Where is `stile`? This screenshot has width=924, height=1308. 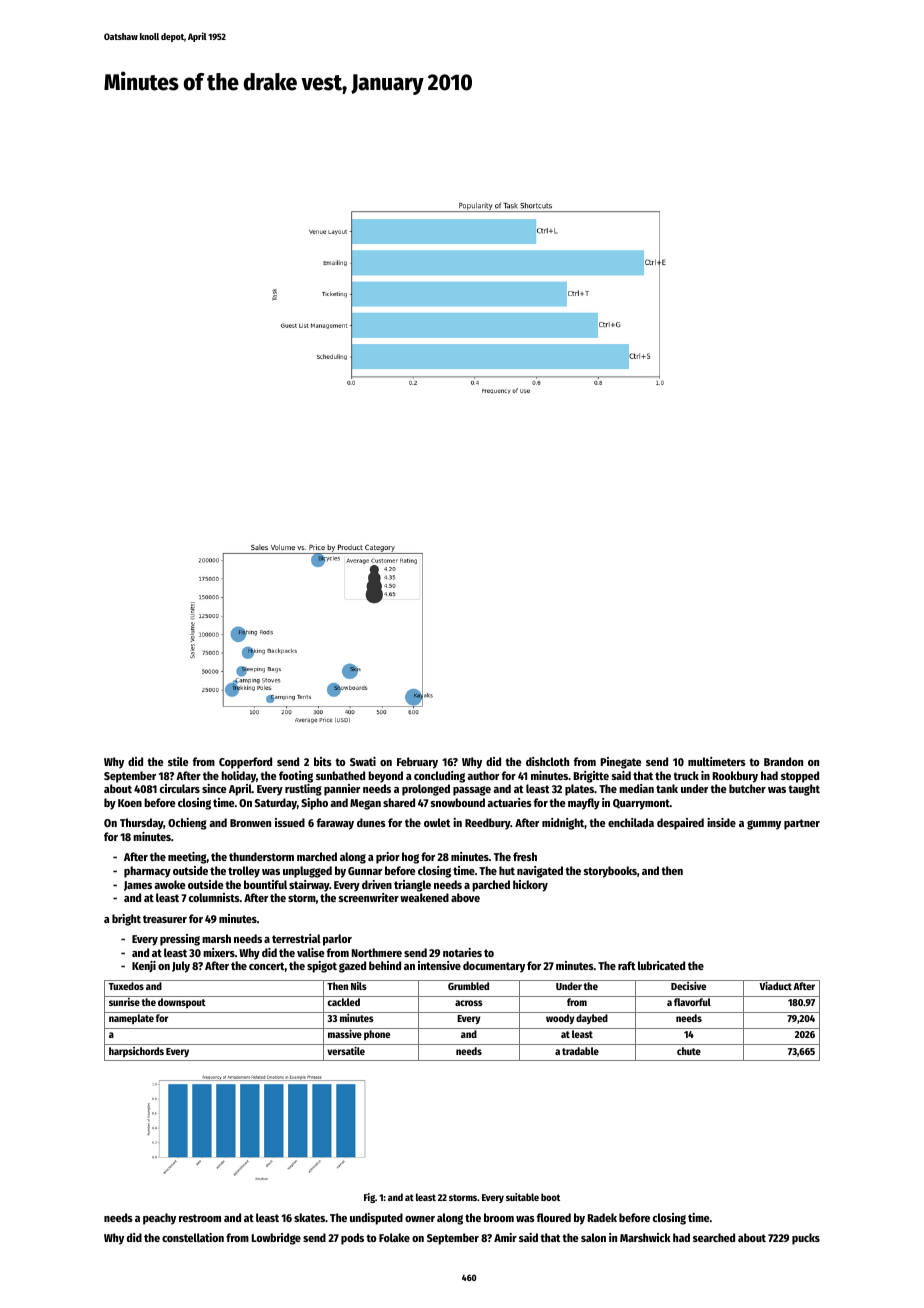
stile is located at coordinates (178, 761).
